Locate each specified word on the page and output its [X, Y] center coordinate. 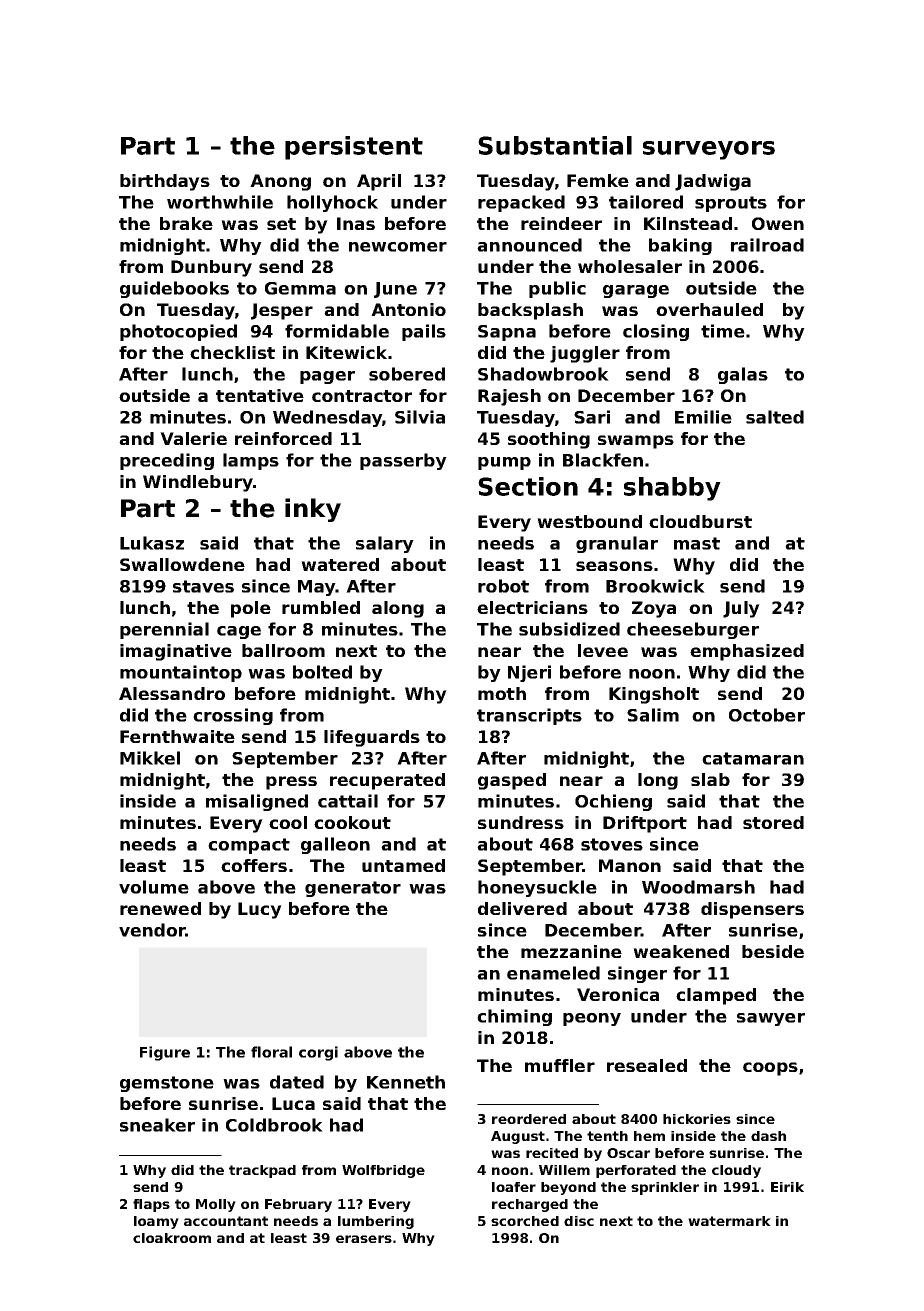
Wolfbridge [383, 1171]
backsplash [530, 311]
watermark [729, 1221]
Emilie [703, 417]
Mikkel [150, 758]
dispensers [752, 910]
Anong [280, 182]
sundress [521, 822]
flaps [151, 1205]
